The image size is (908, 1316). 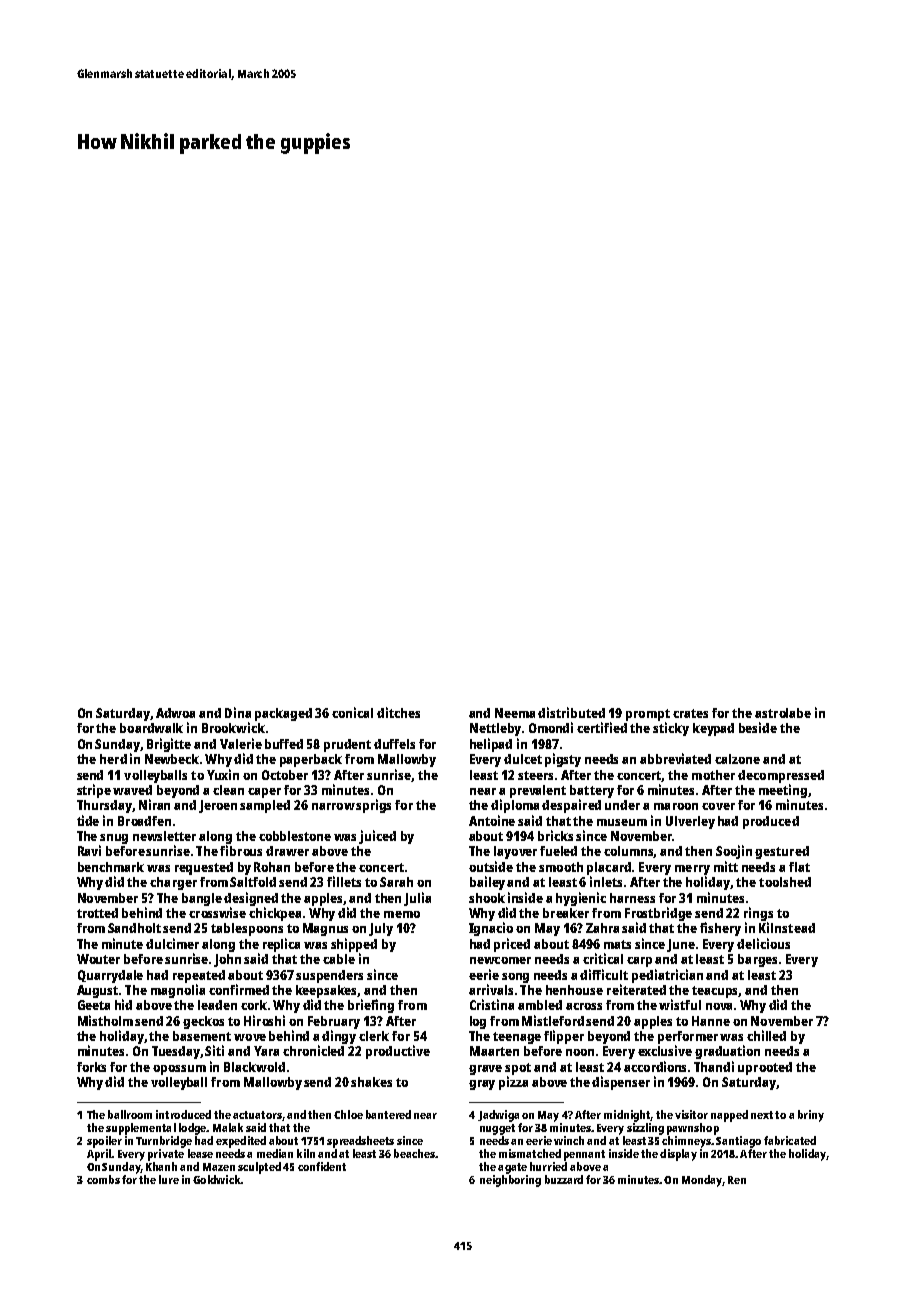 What do you see at coordinates (103, 1179) in the screenshot?
I see `combs` at bounding box center [103, 1179].
